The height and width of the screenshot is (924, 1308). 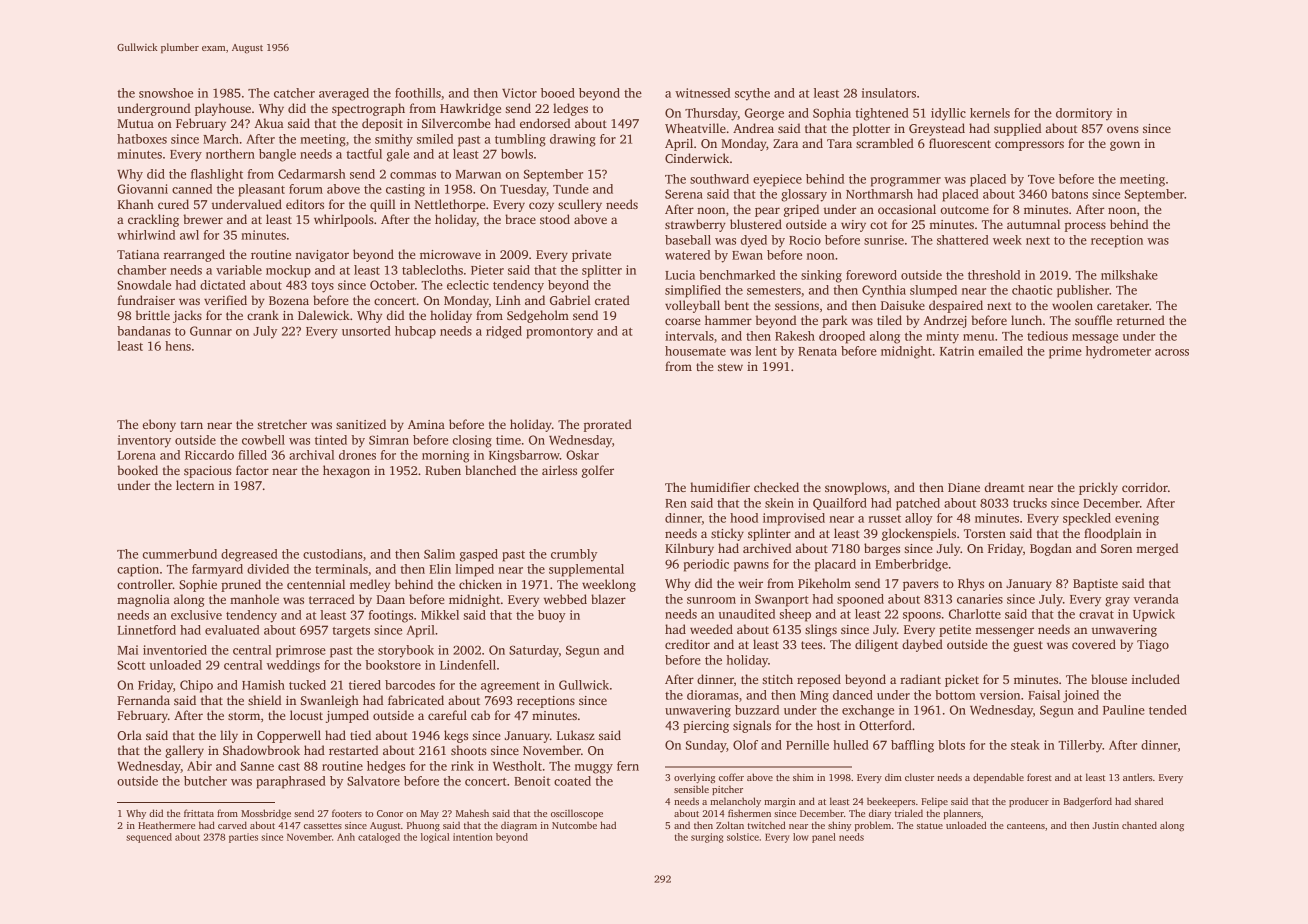 What do you see at coordinates (1087, 519) in the screenshot?
I see `speckled` at bounding box center [1087, 519].
